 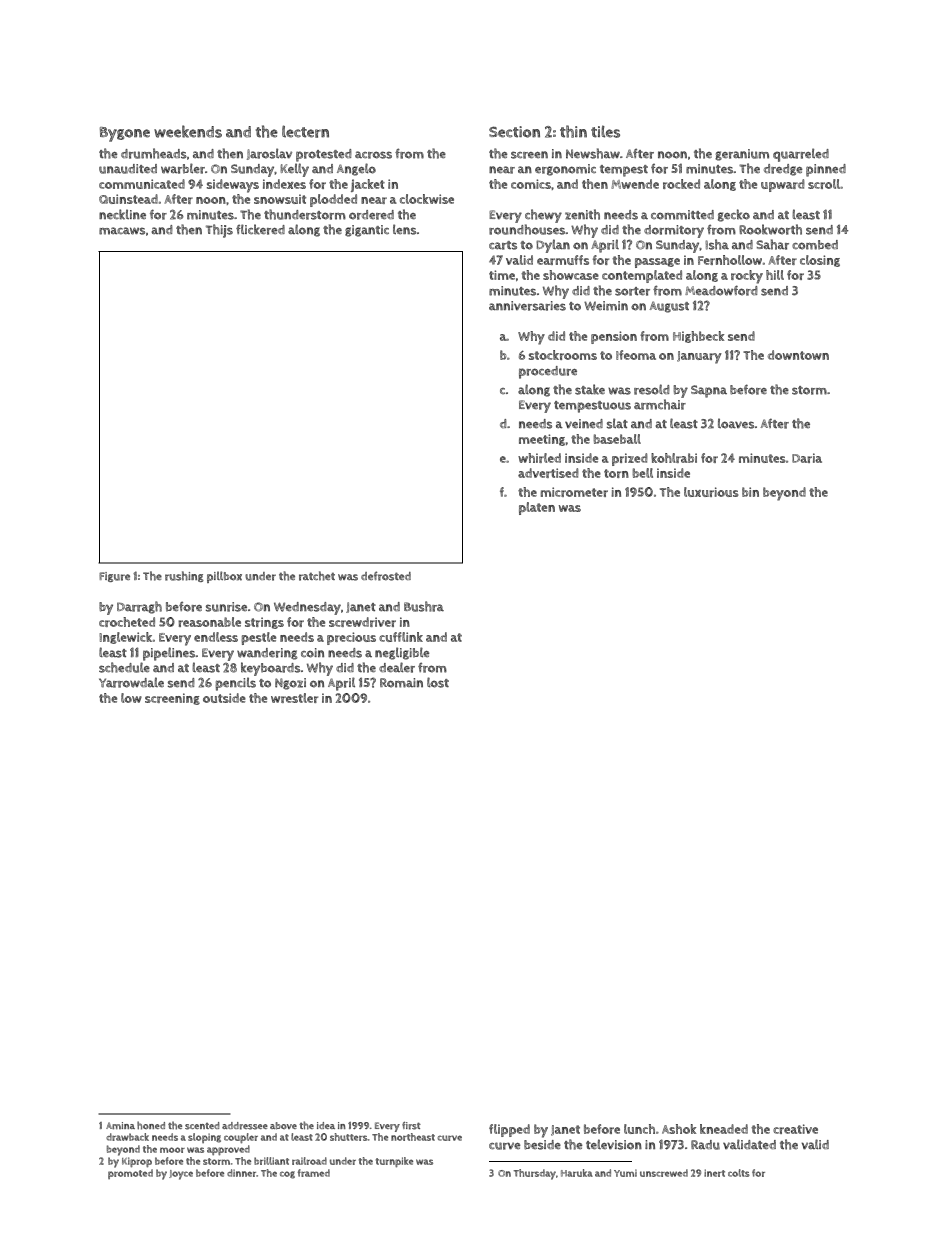 I want to click on turnpike, so click(x=394, y=1162).
